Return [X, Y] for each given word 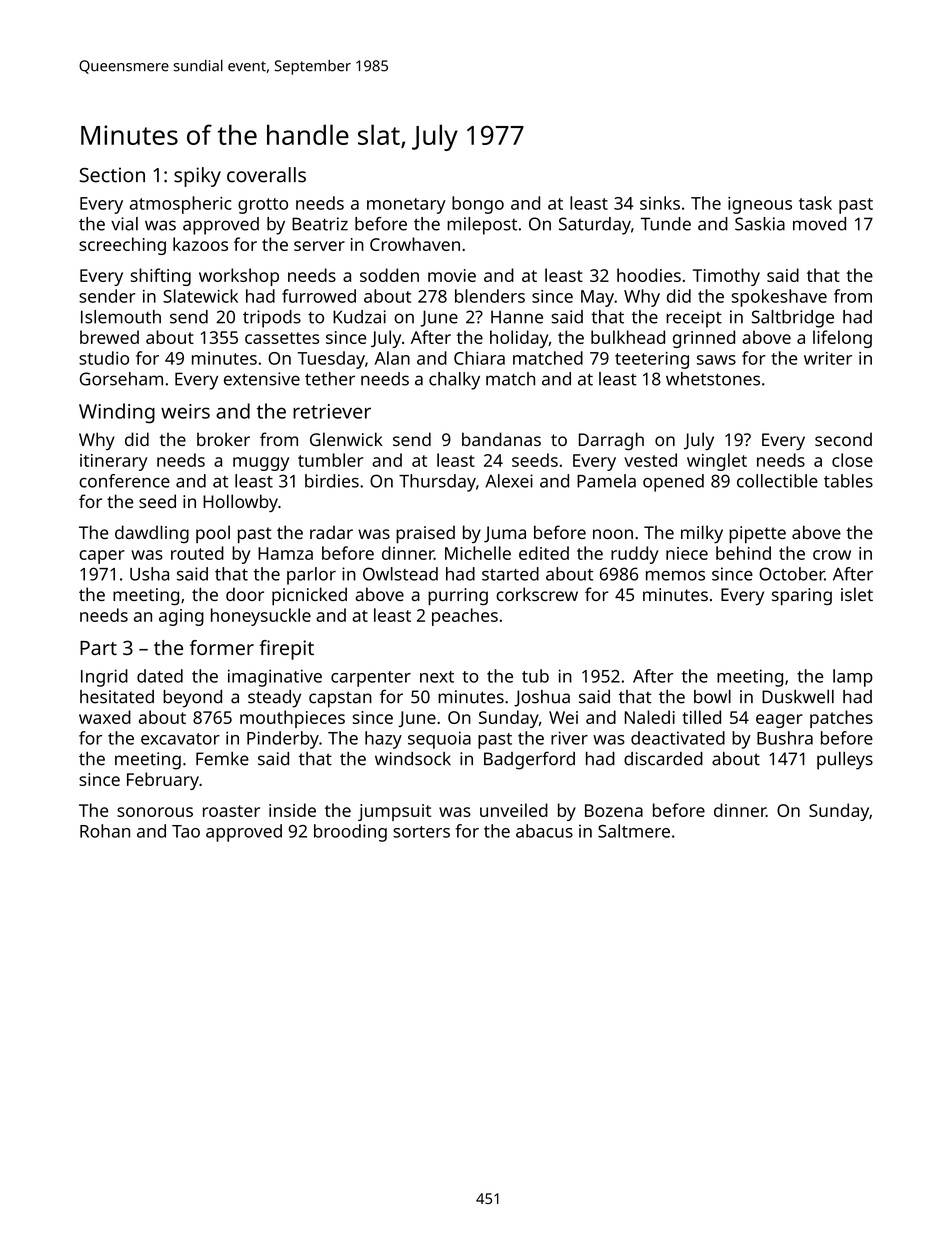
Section [112, 175]
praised [425, 534]
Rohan [105, 831]
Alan [392, 358]
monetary [406, 206]
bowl [712, 697]
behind [743, 553]
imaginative [275, 678]
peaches [465, 617]
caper [102, 557]
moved [819, 224]
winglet [717, 462]
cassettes [282, 338]
